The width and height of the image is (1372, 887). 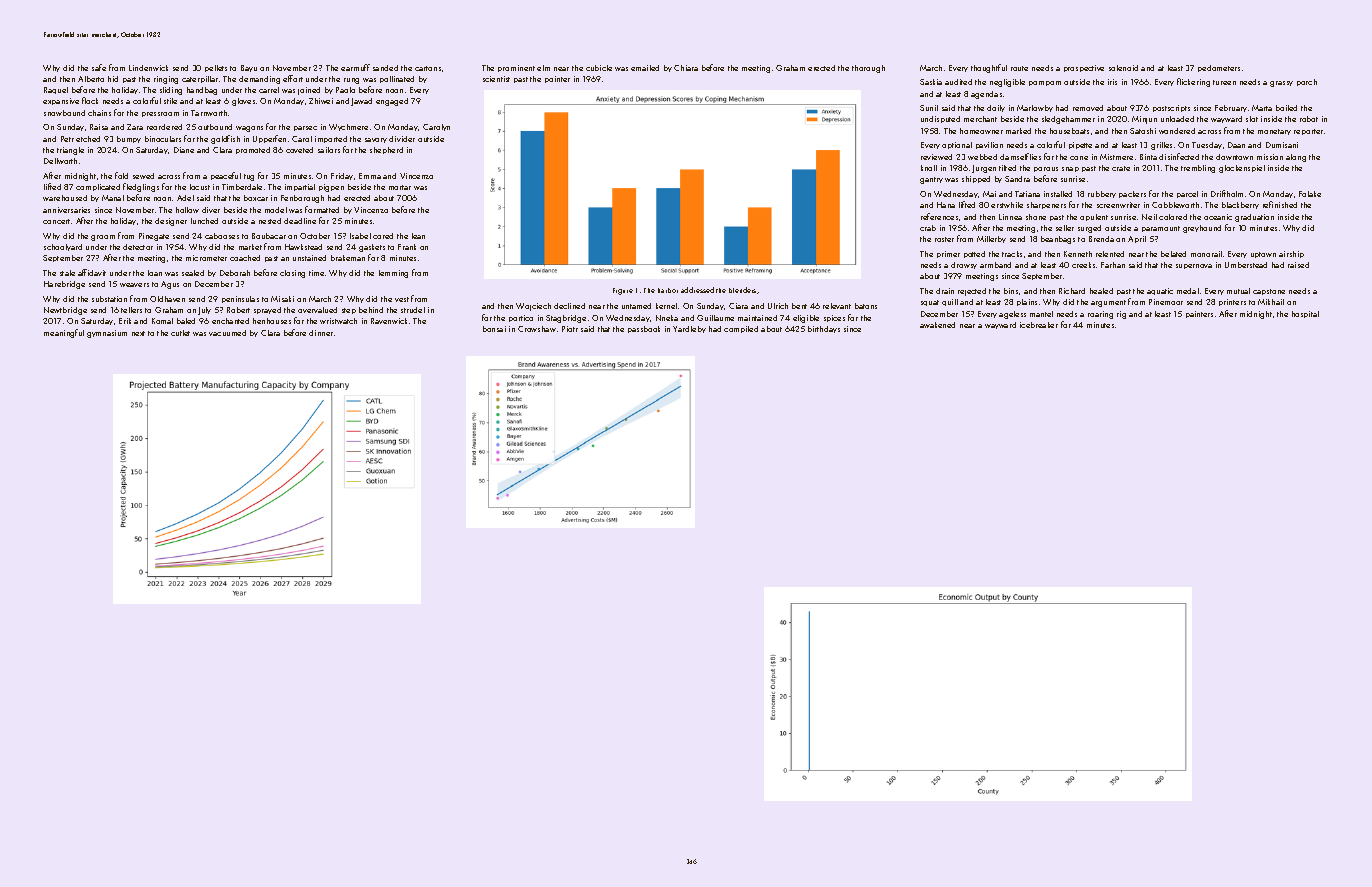 What do you see at coordinates (686, 68) in the image?
I see `Chiara` at bounding box center [686, 68].
